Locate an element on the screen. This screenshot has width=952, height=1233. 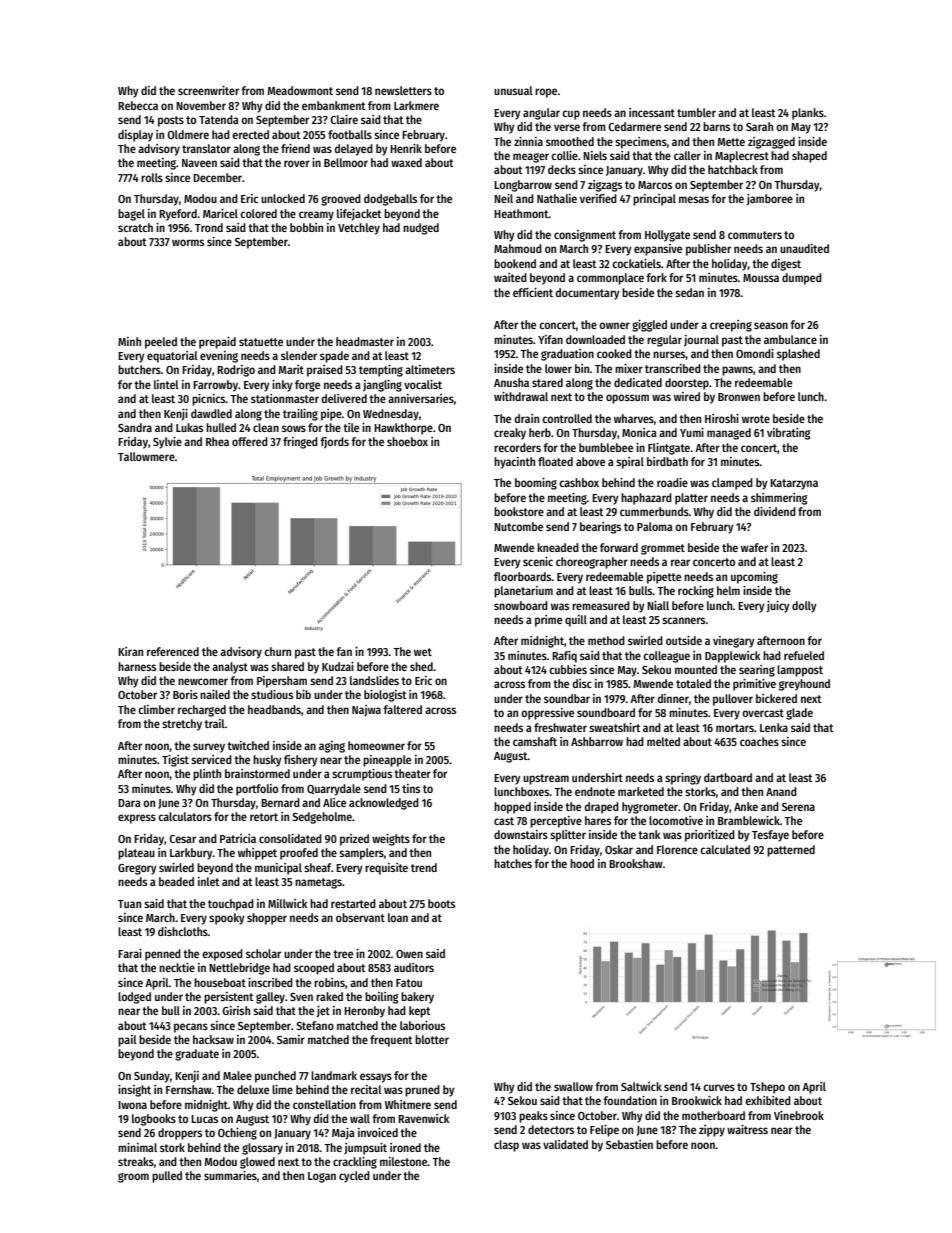
planks is located at coordinates (808, 114).
